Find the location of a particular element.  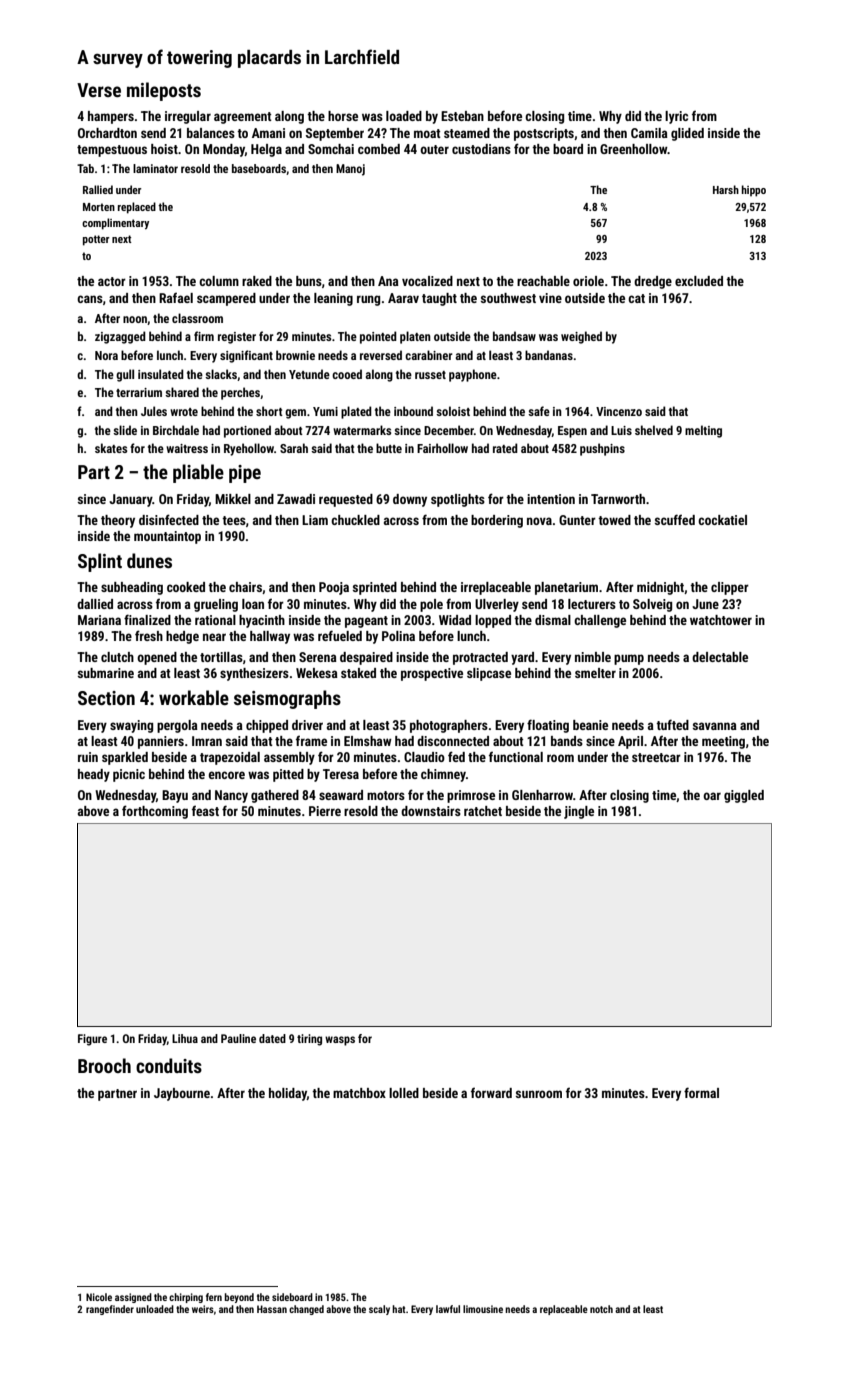

butte is located at coordinates (389, 448).
